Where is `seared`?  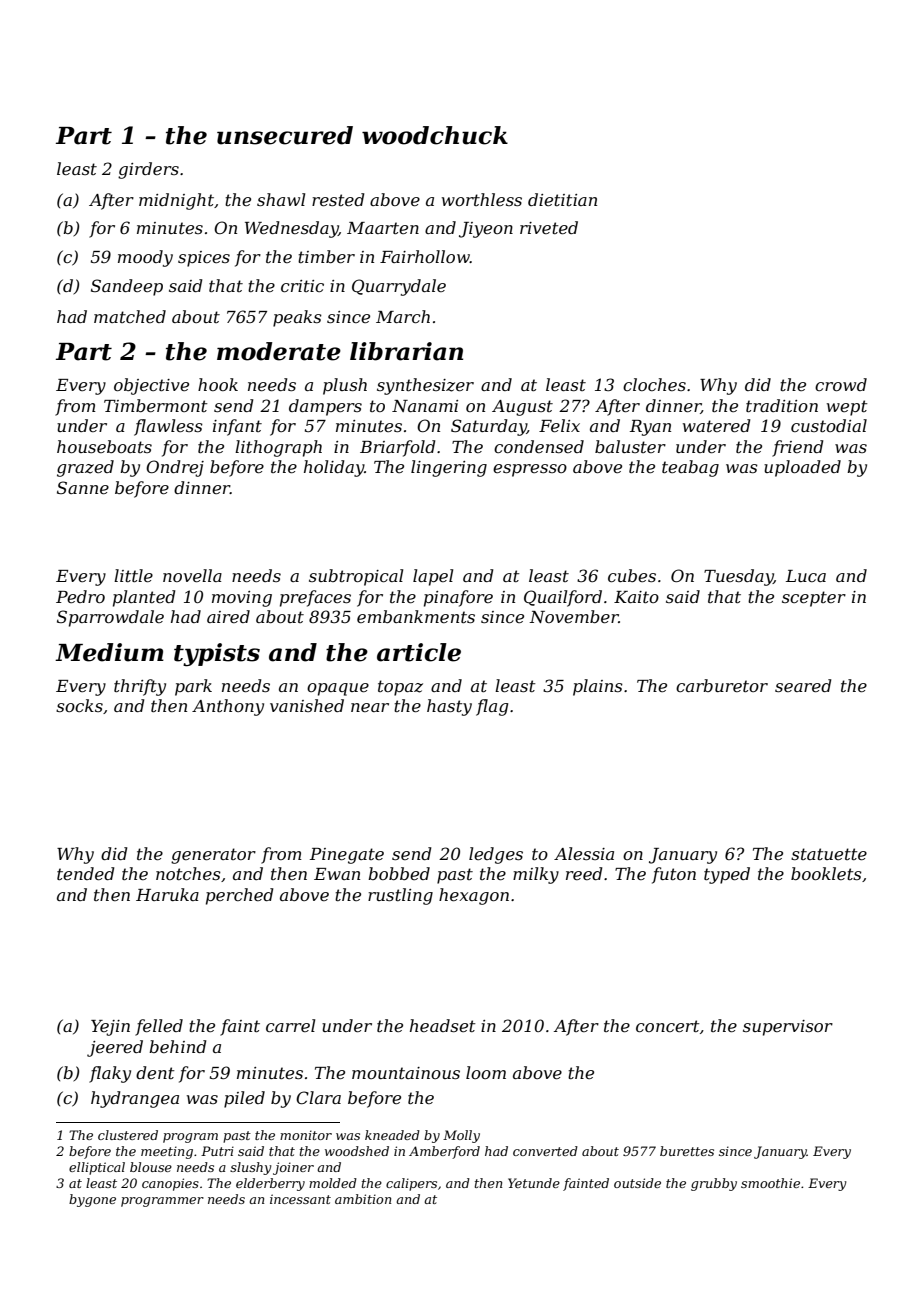
seared is located at coordinates (803, 685).
